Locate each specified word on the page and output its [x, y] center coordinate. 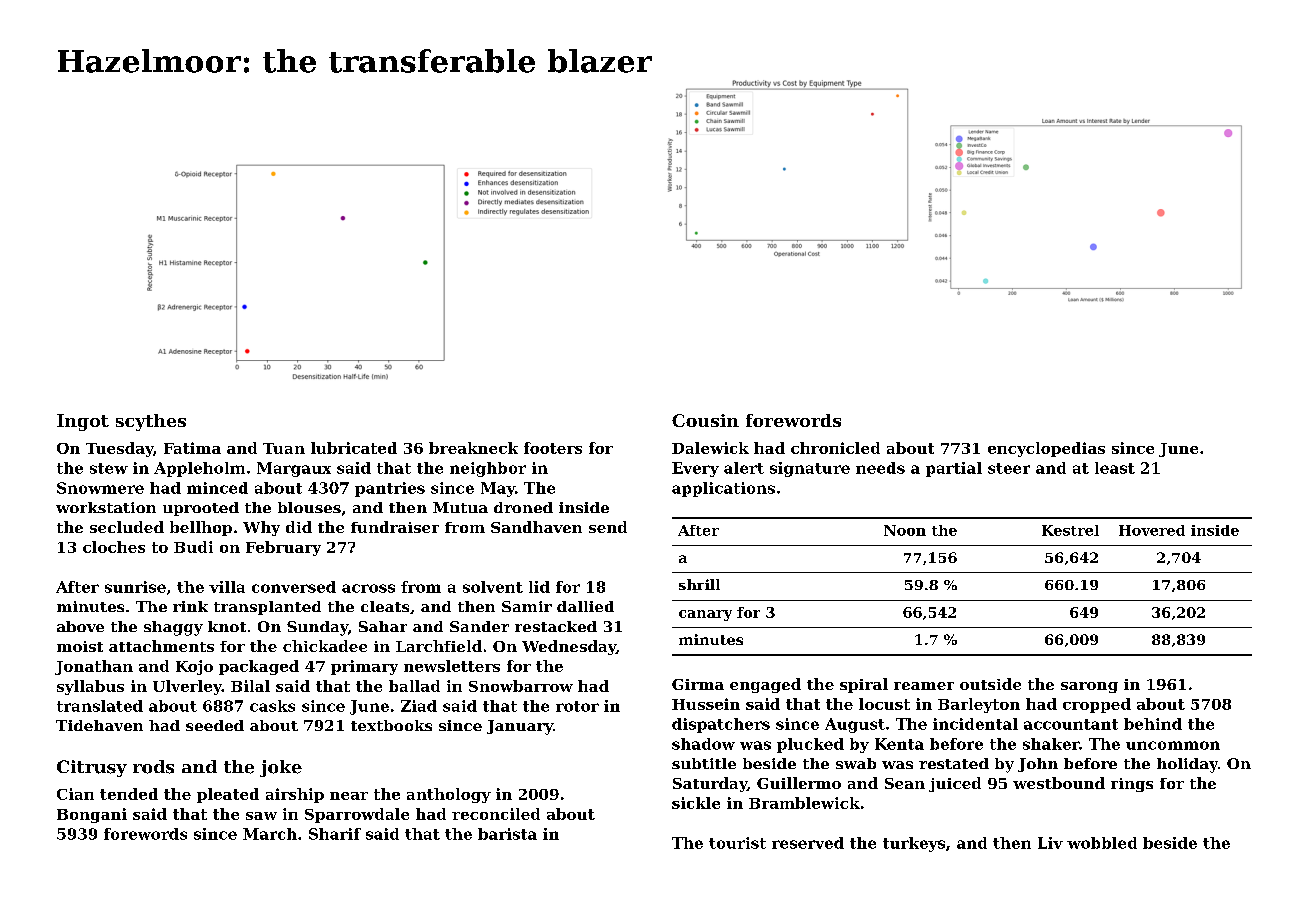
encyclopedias [1046, 449]
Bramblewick [804, 803]
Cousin [705, 420]
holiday [1187, 765]
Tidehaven [99, 725]
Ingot [83, 422]
